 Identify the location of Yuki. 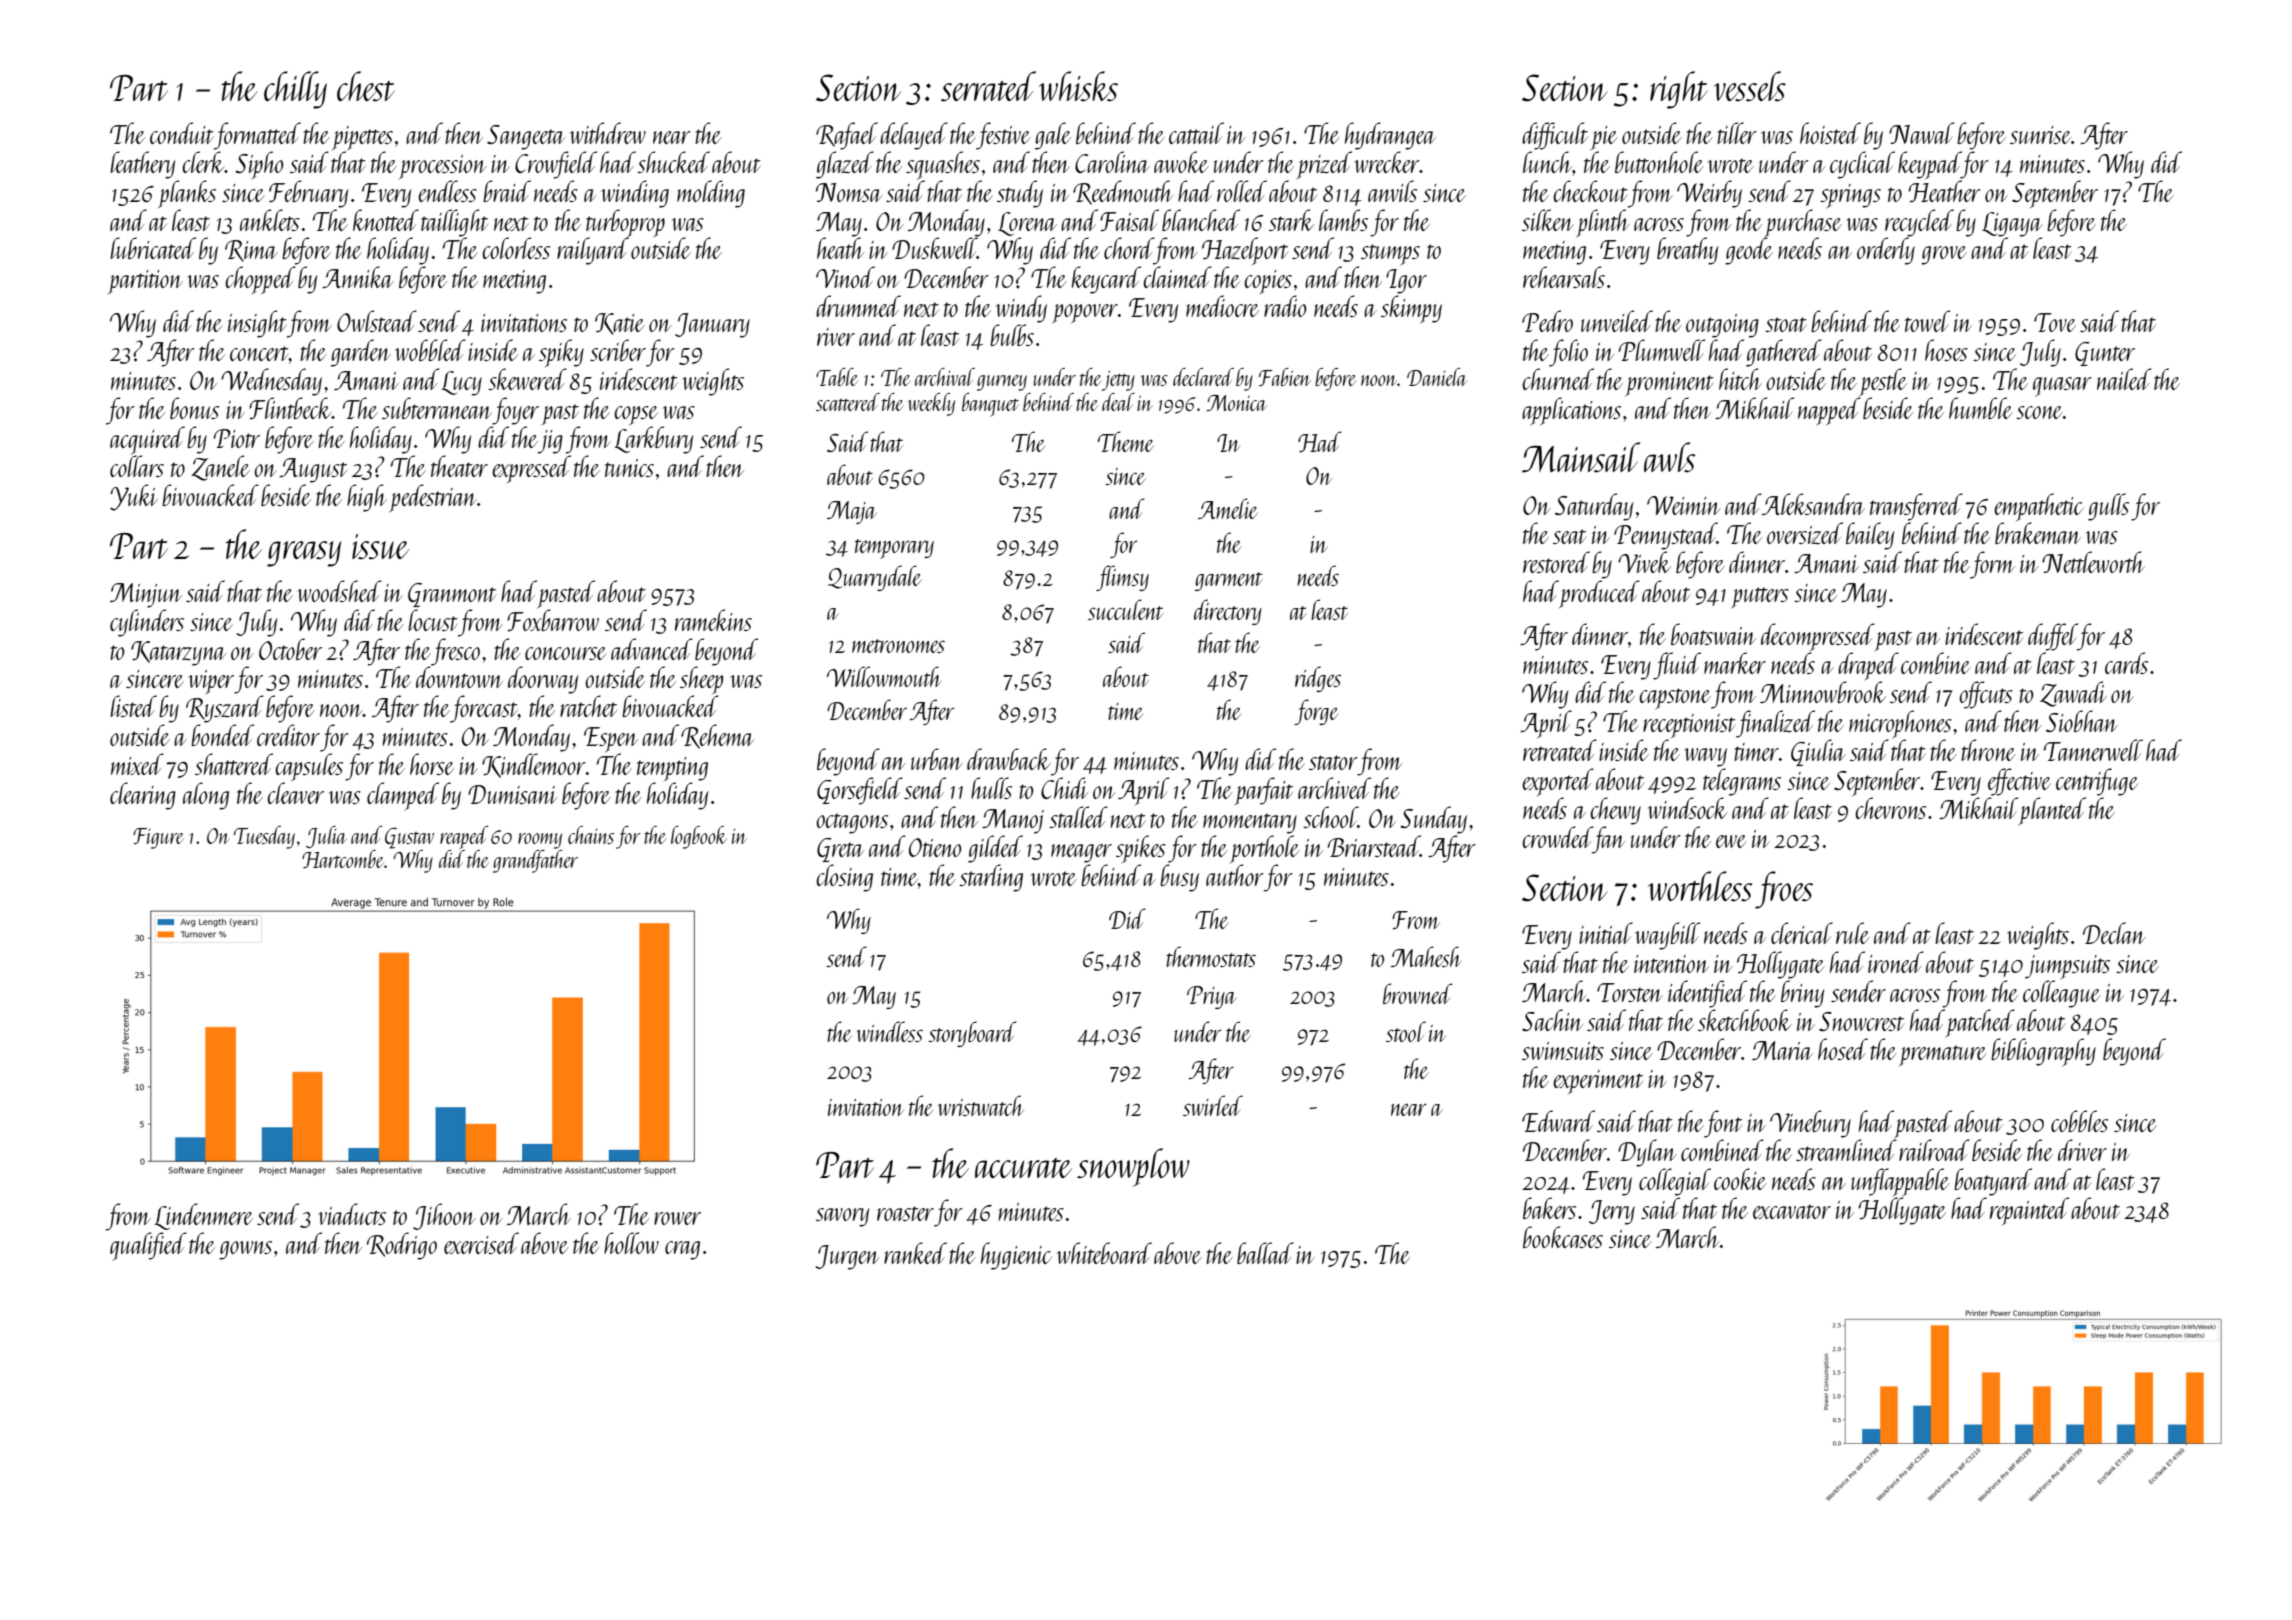
(134, 497).
